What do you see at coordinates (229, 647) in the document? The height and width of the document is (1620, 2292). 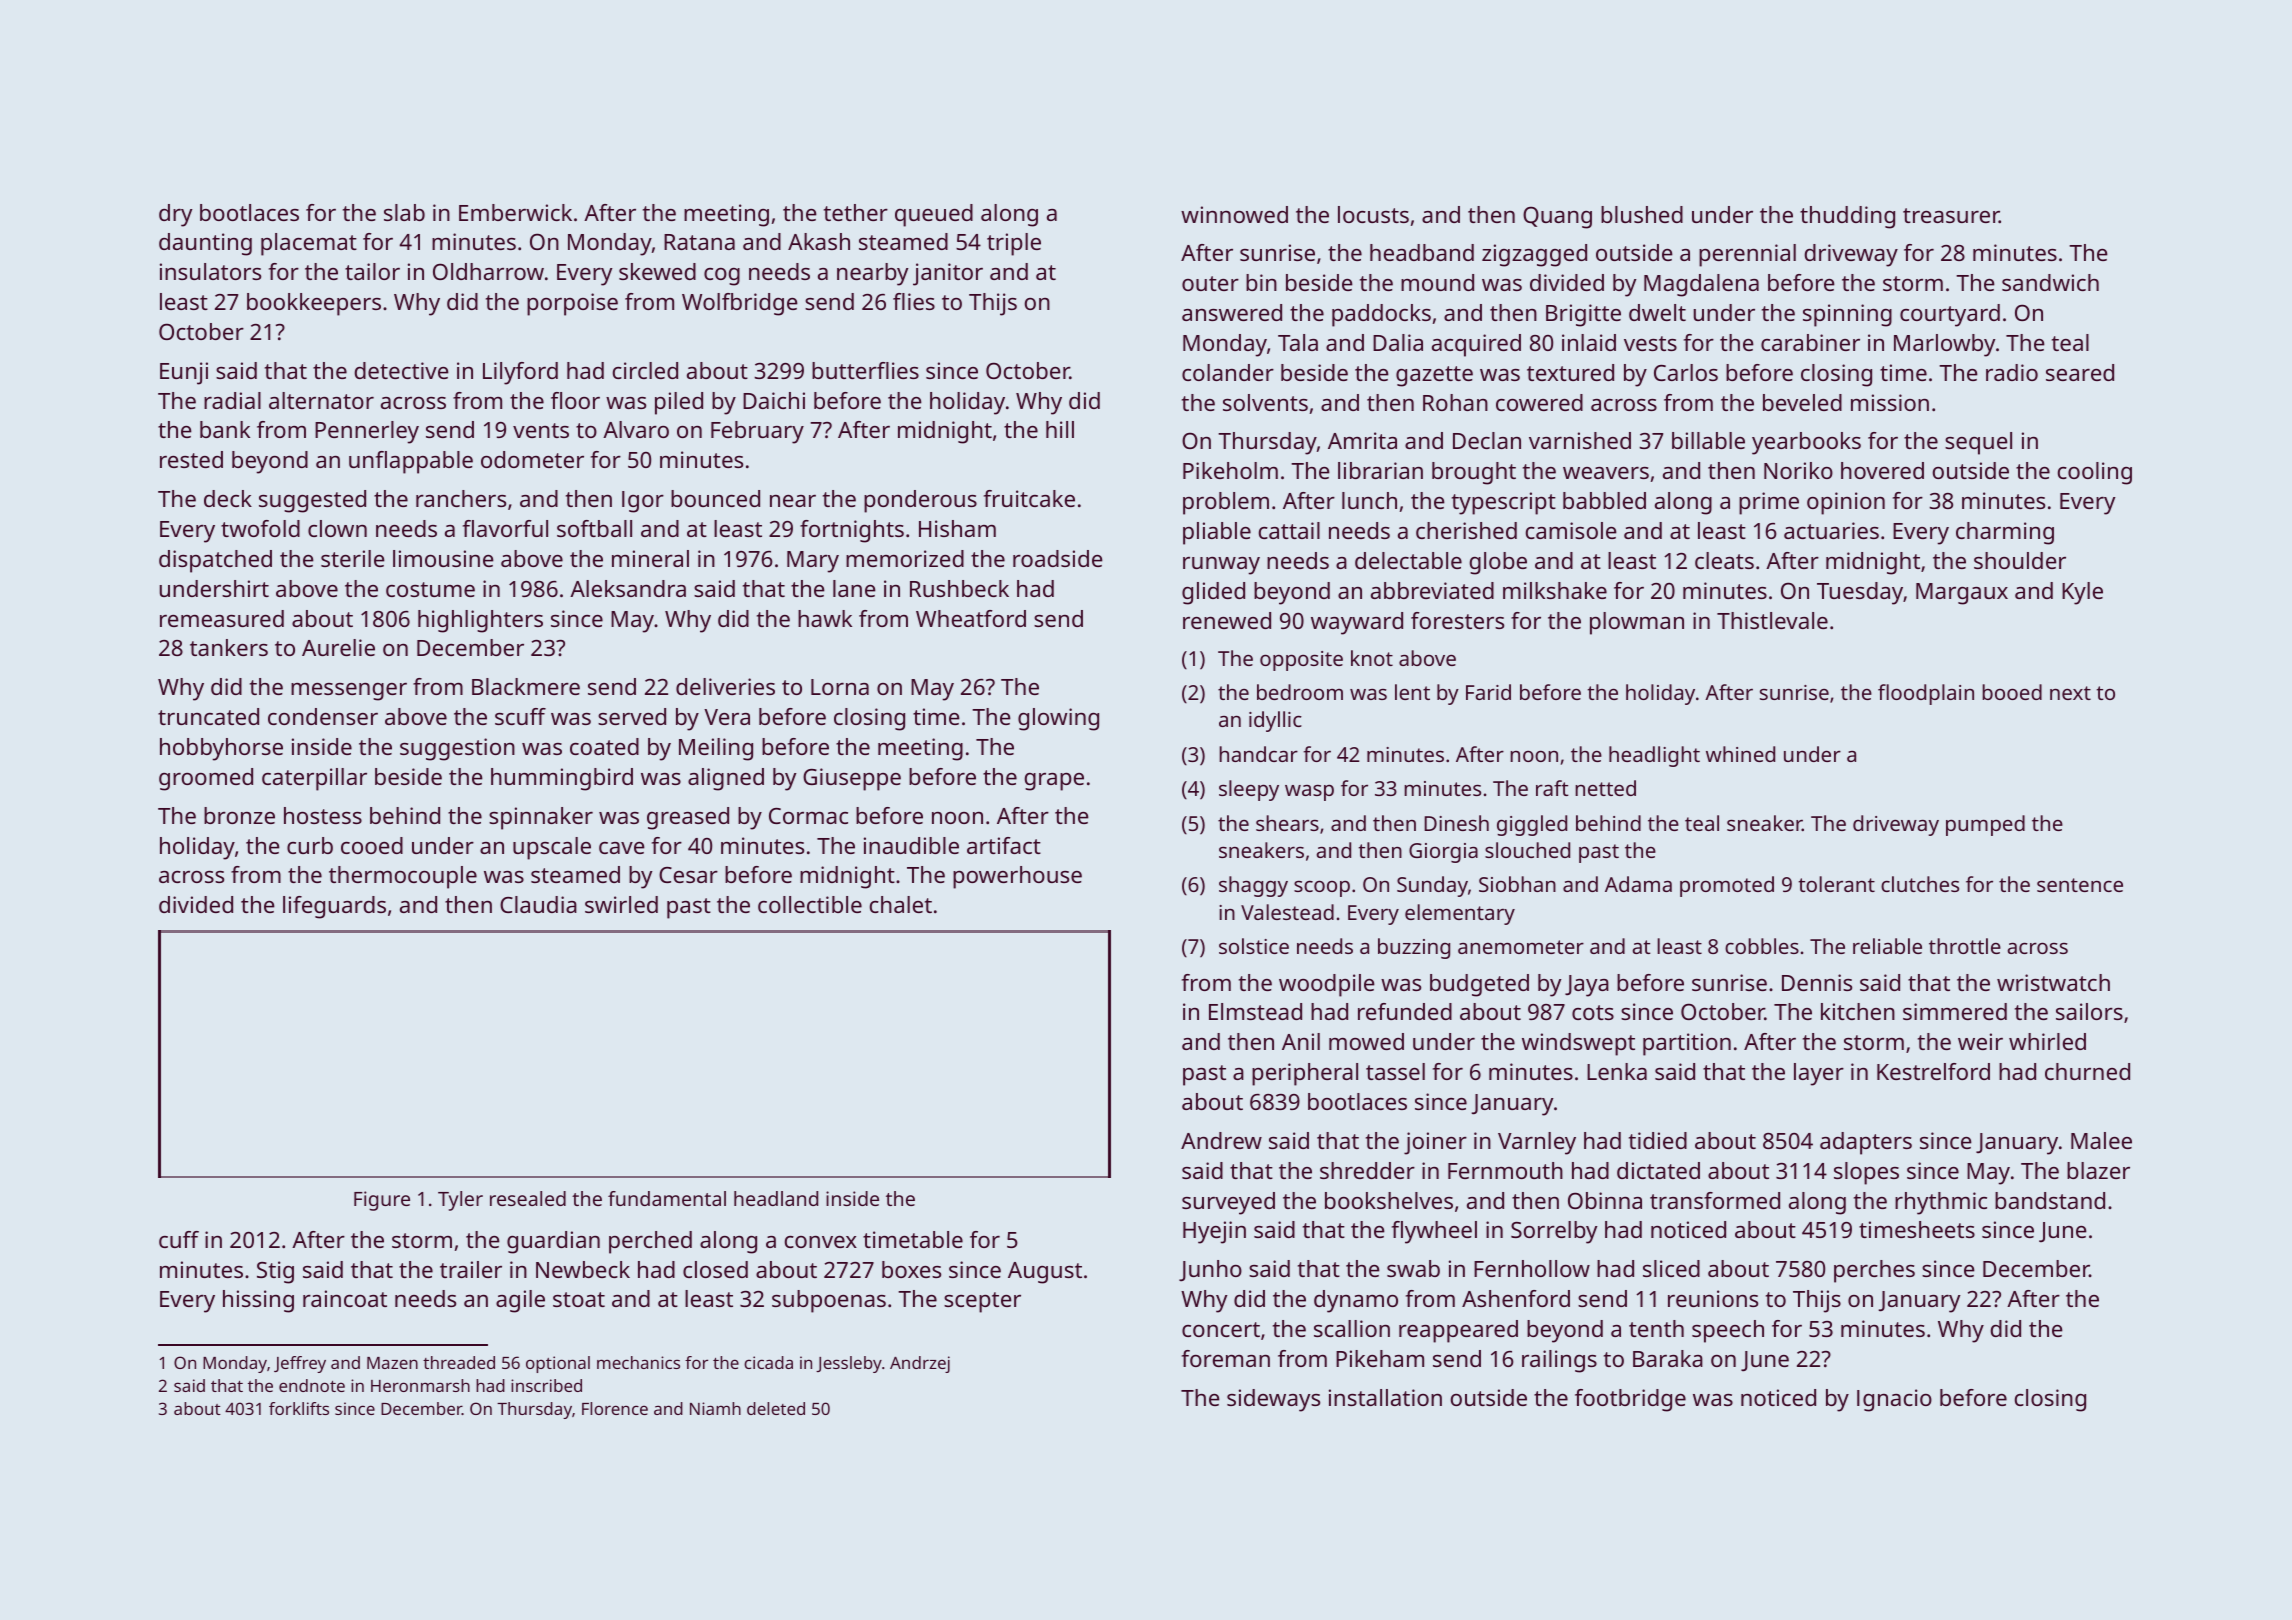 I see `tankers` at bounding box center [229, 647].
